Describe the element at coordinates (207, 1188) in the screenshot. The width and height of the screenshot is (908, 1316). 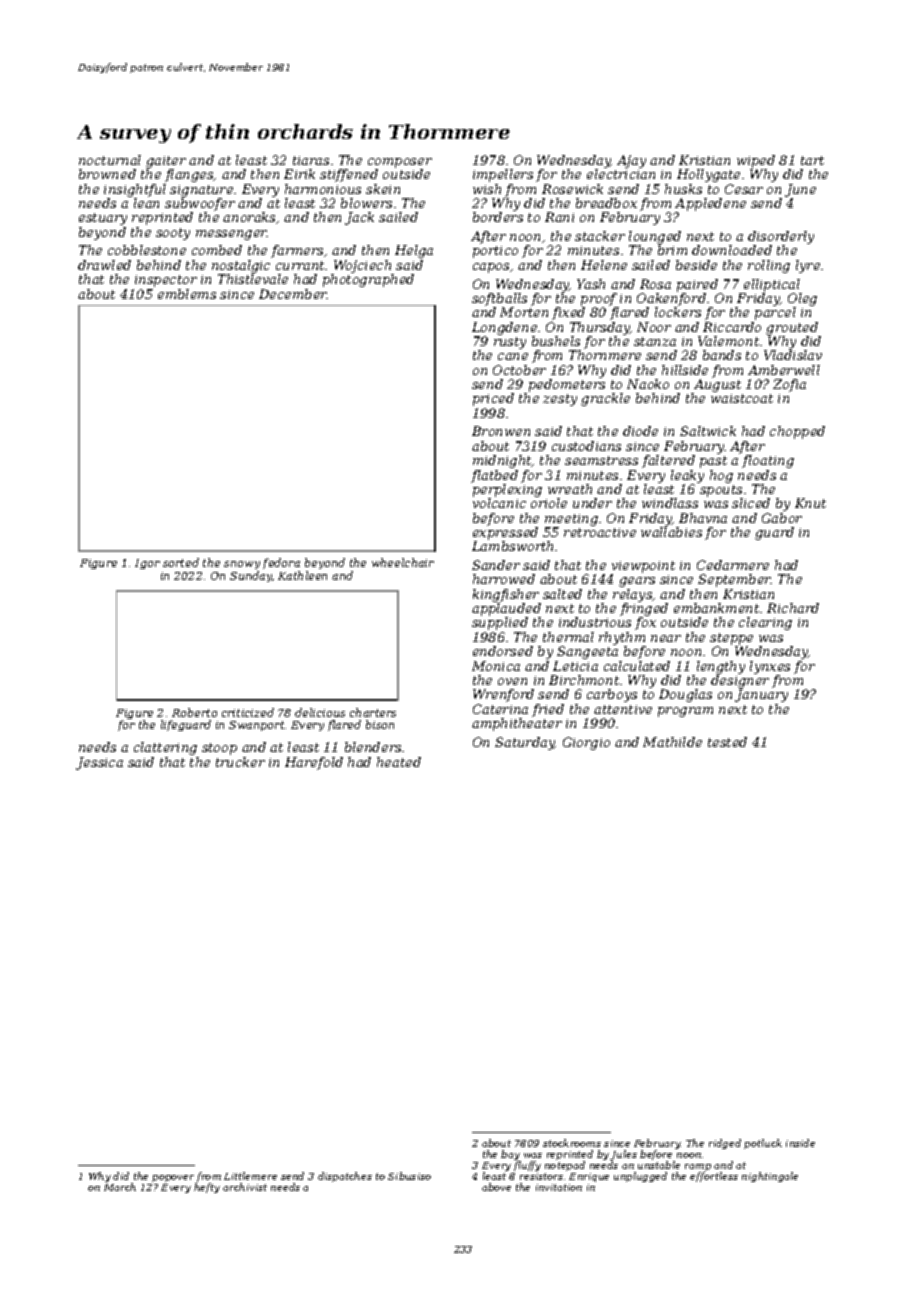
I see `hefty` at that location.
